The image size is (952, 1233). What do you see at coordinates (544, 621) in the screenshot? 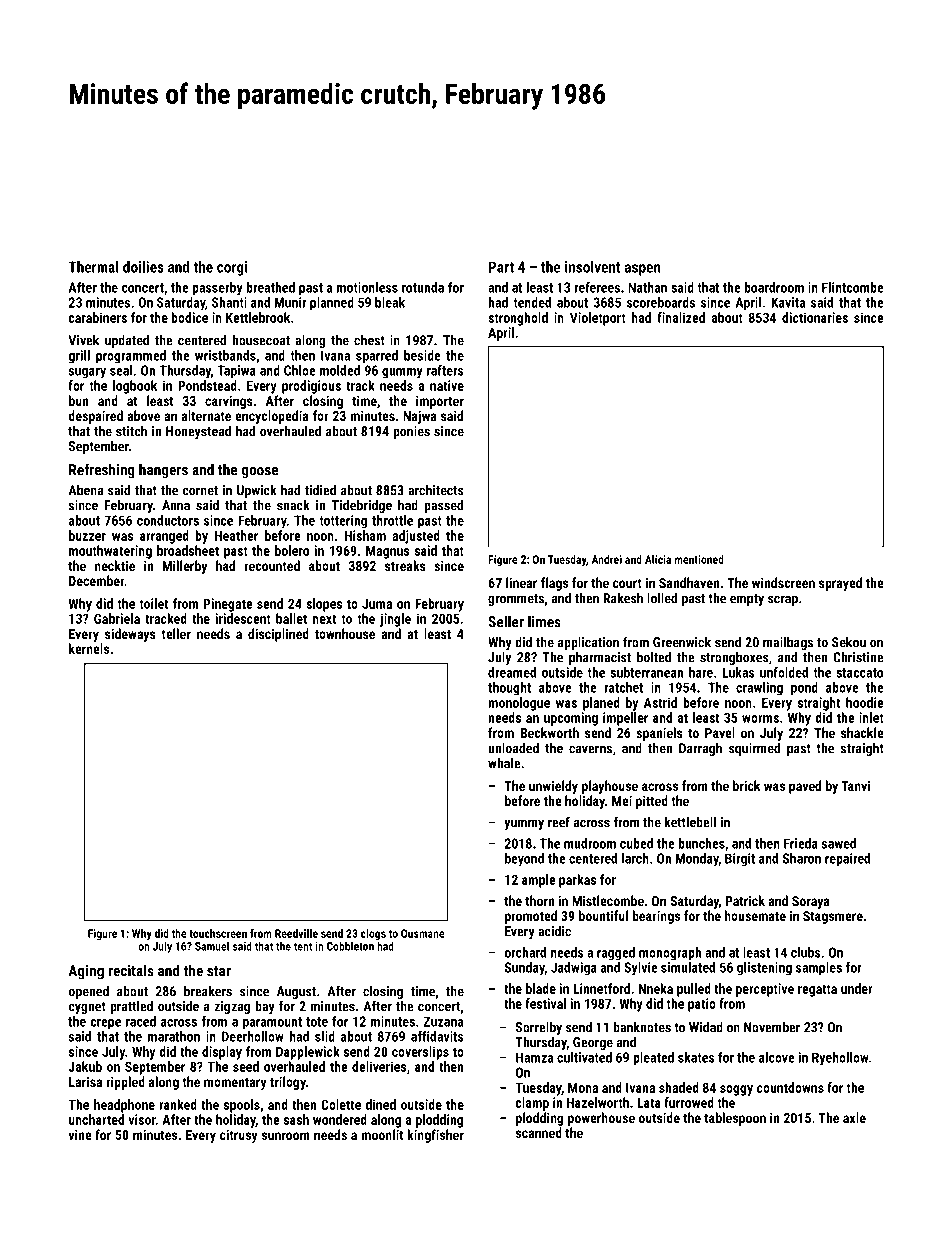
I see `limes` at bounding box center [544, 621].
